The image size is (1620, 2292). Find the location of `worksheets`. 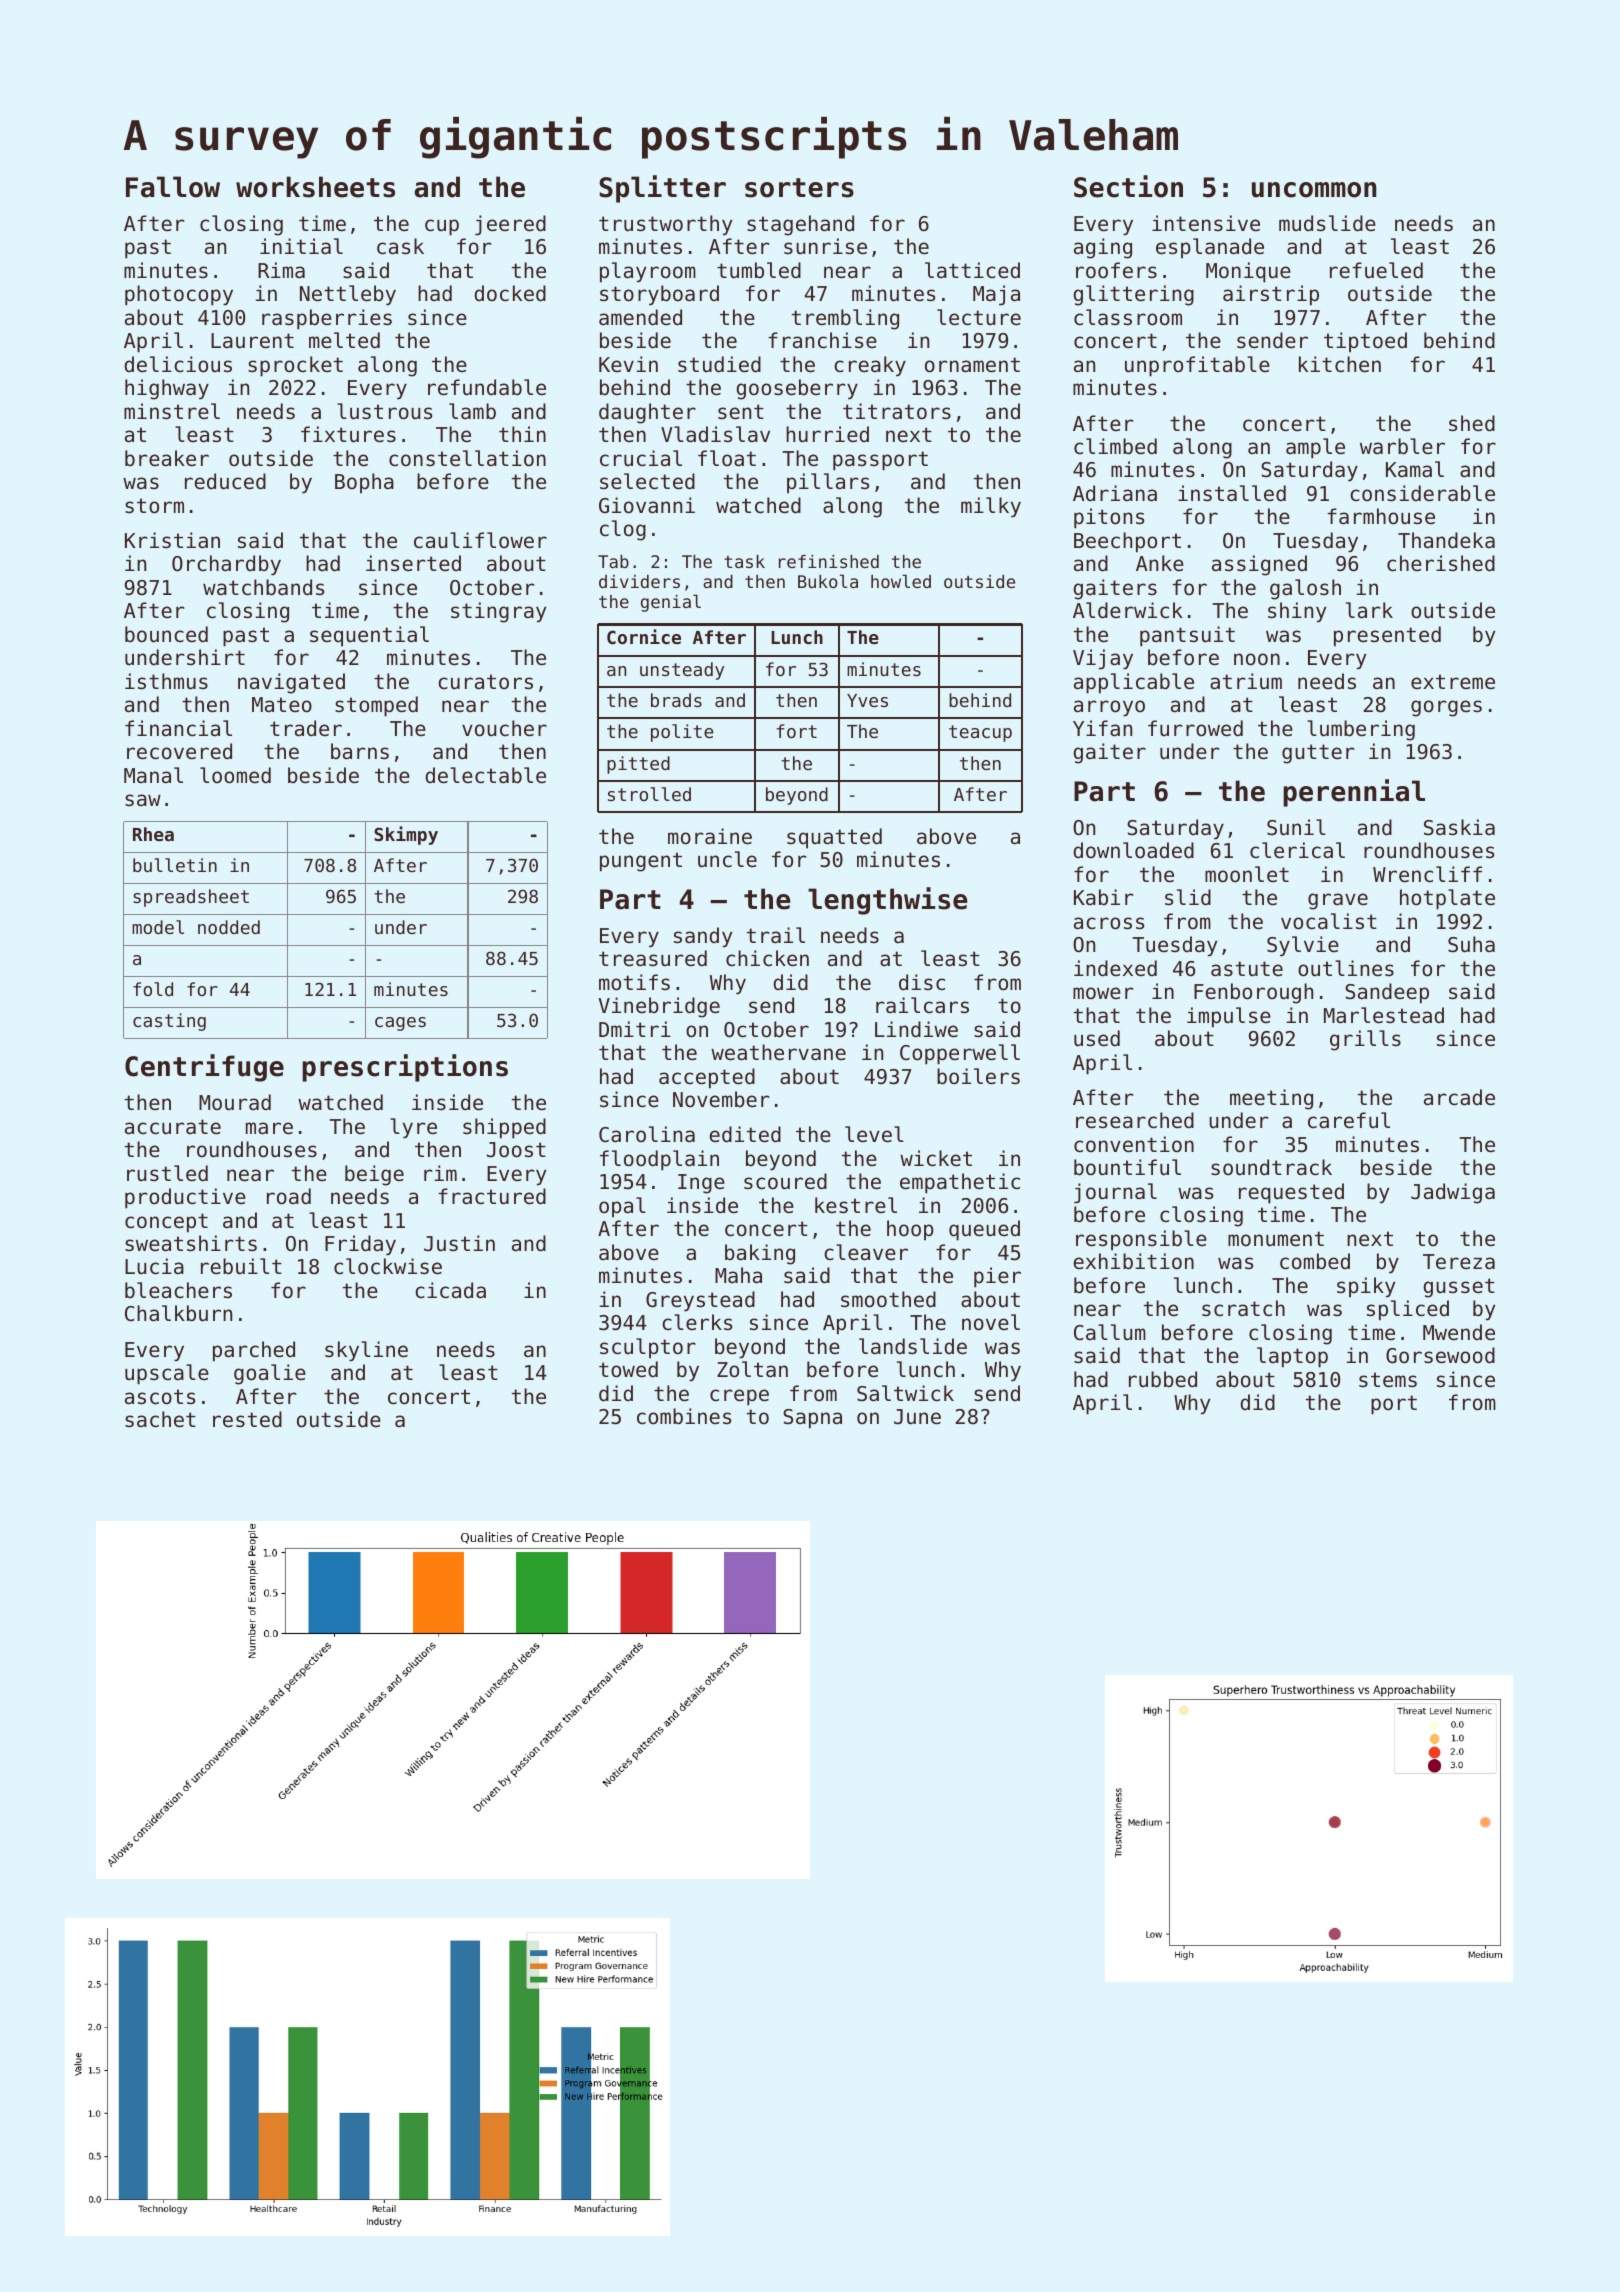

worksheets is located at coordinates (315, 187).
